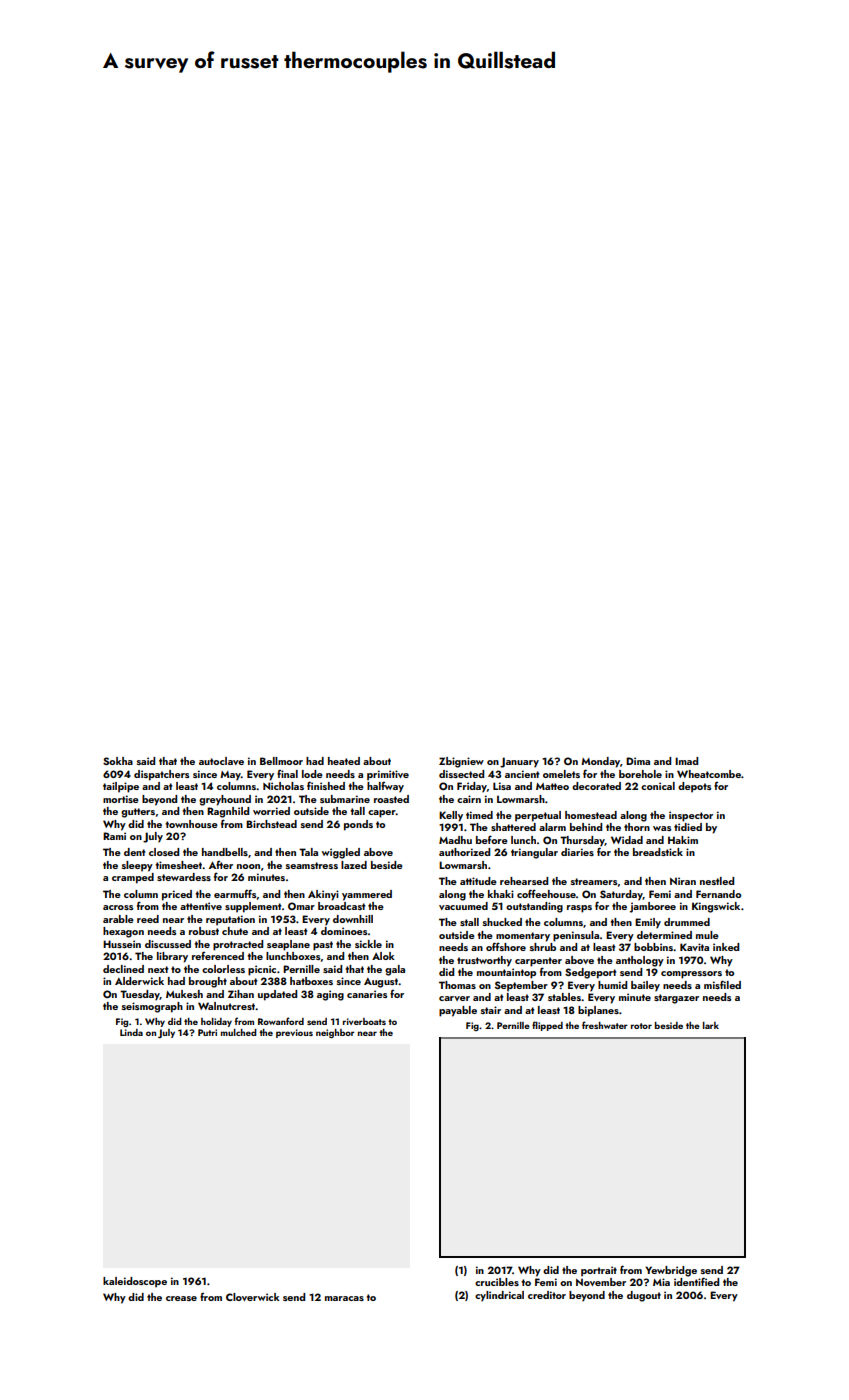 Image resolution: width=849 pixels, height=1400 pixels. Describe the element at coordinates (326, 785) in the screenshot. I see `finished` at that location.
